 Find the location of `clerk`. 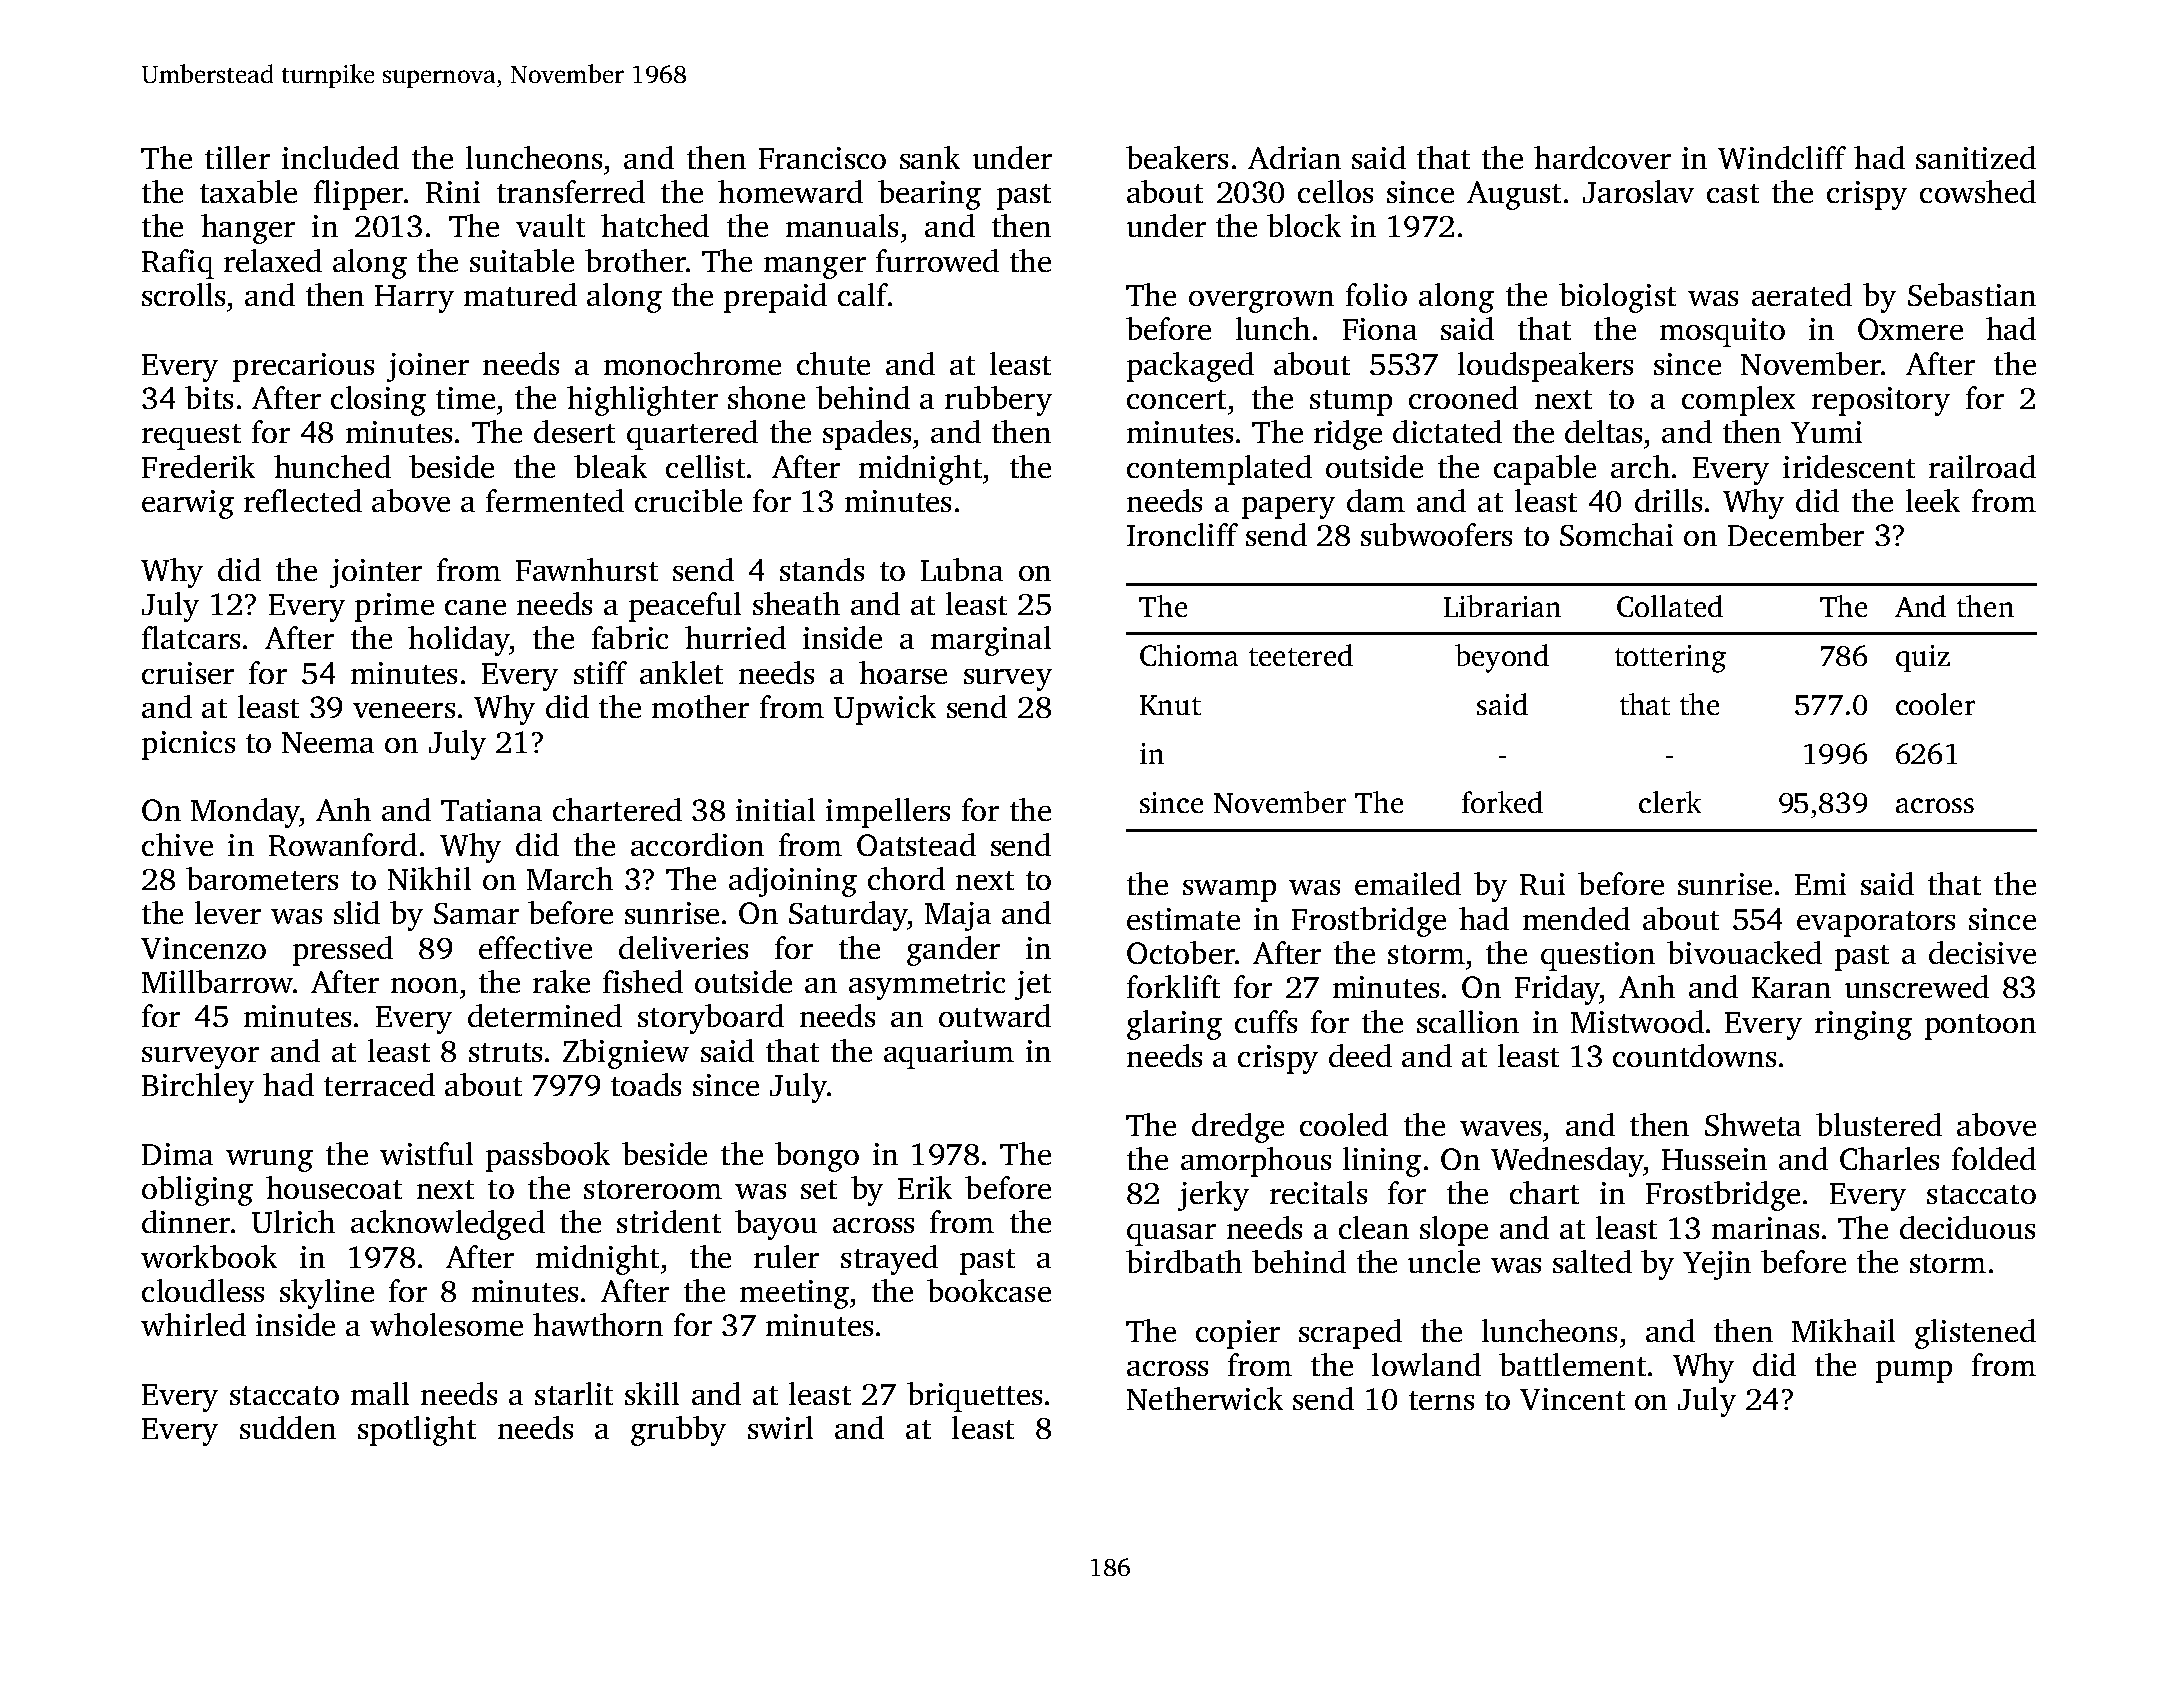

clerk is located at coordinates (1670, 802).
